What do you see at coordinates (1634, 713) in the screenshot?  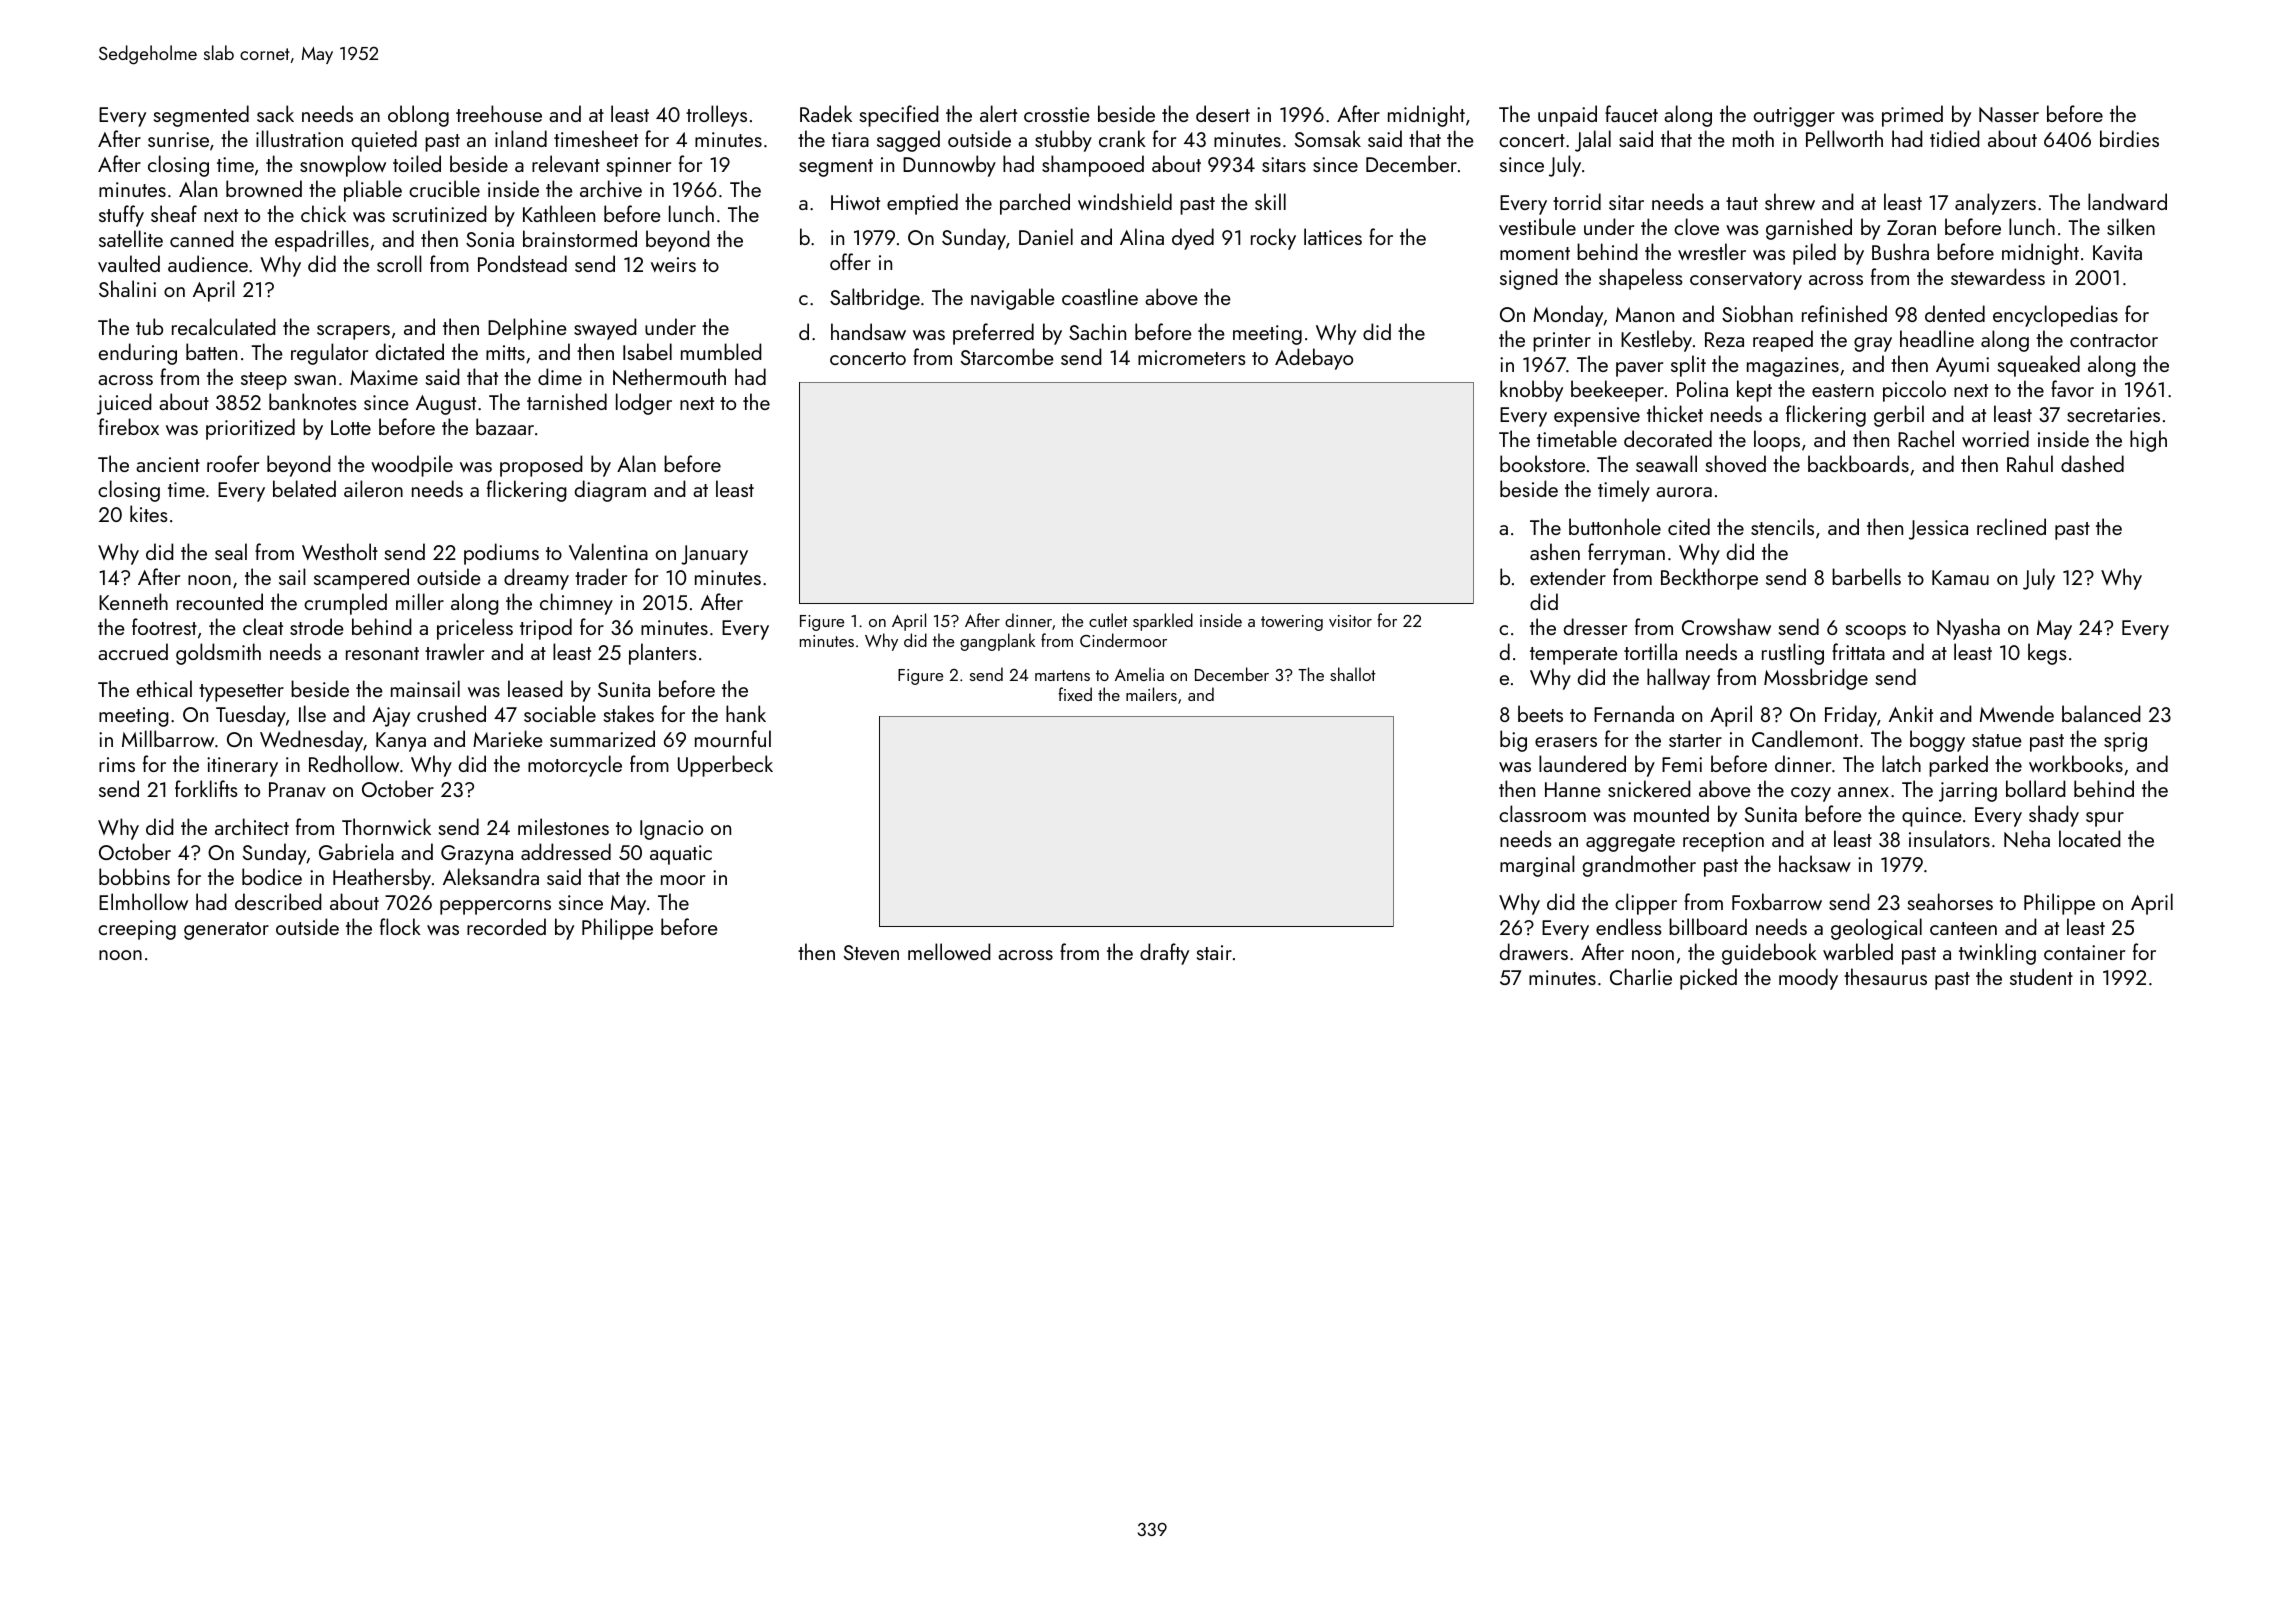 I see `Fernanda` at bounding box center [1634, 713].
